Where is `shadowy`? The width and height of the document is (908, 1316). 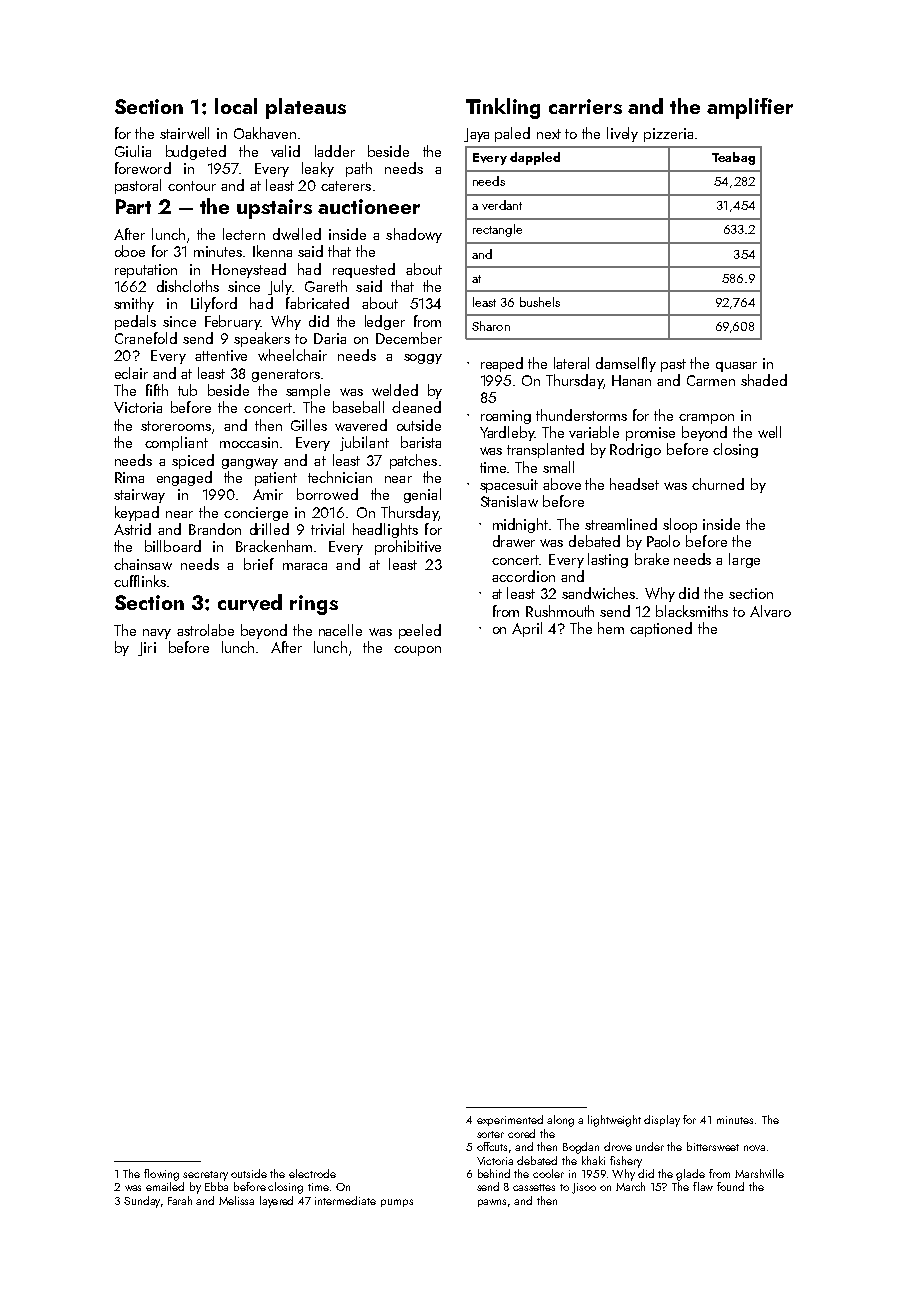 shadowy is located at coordinates (414, 235).
